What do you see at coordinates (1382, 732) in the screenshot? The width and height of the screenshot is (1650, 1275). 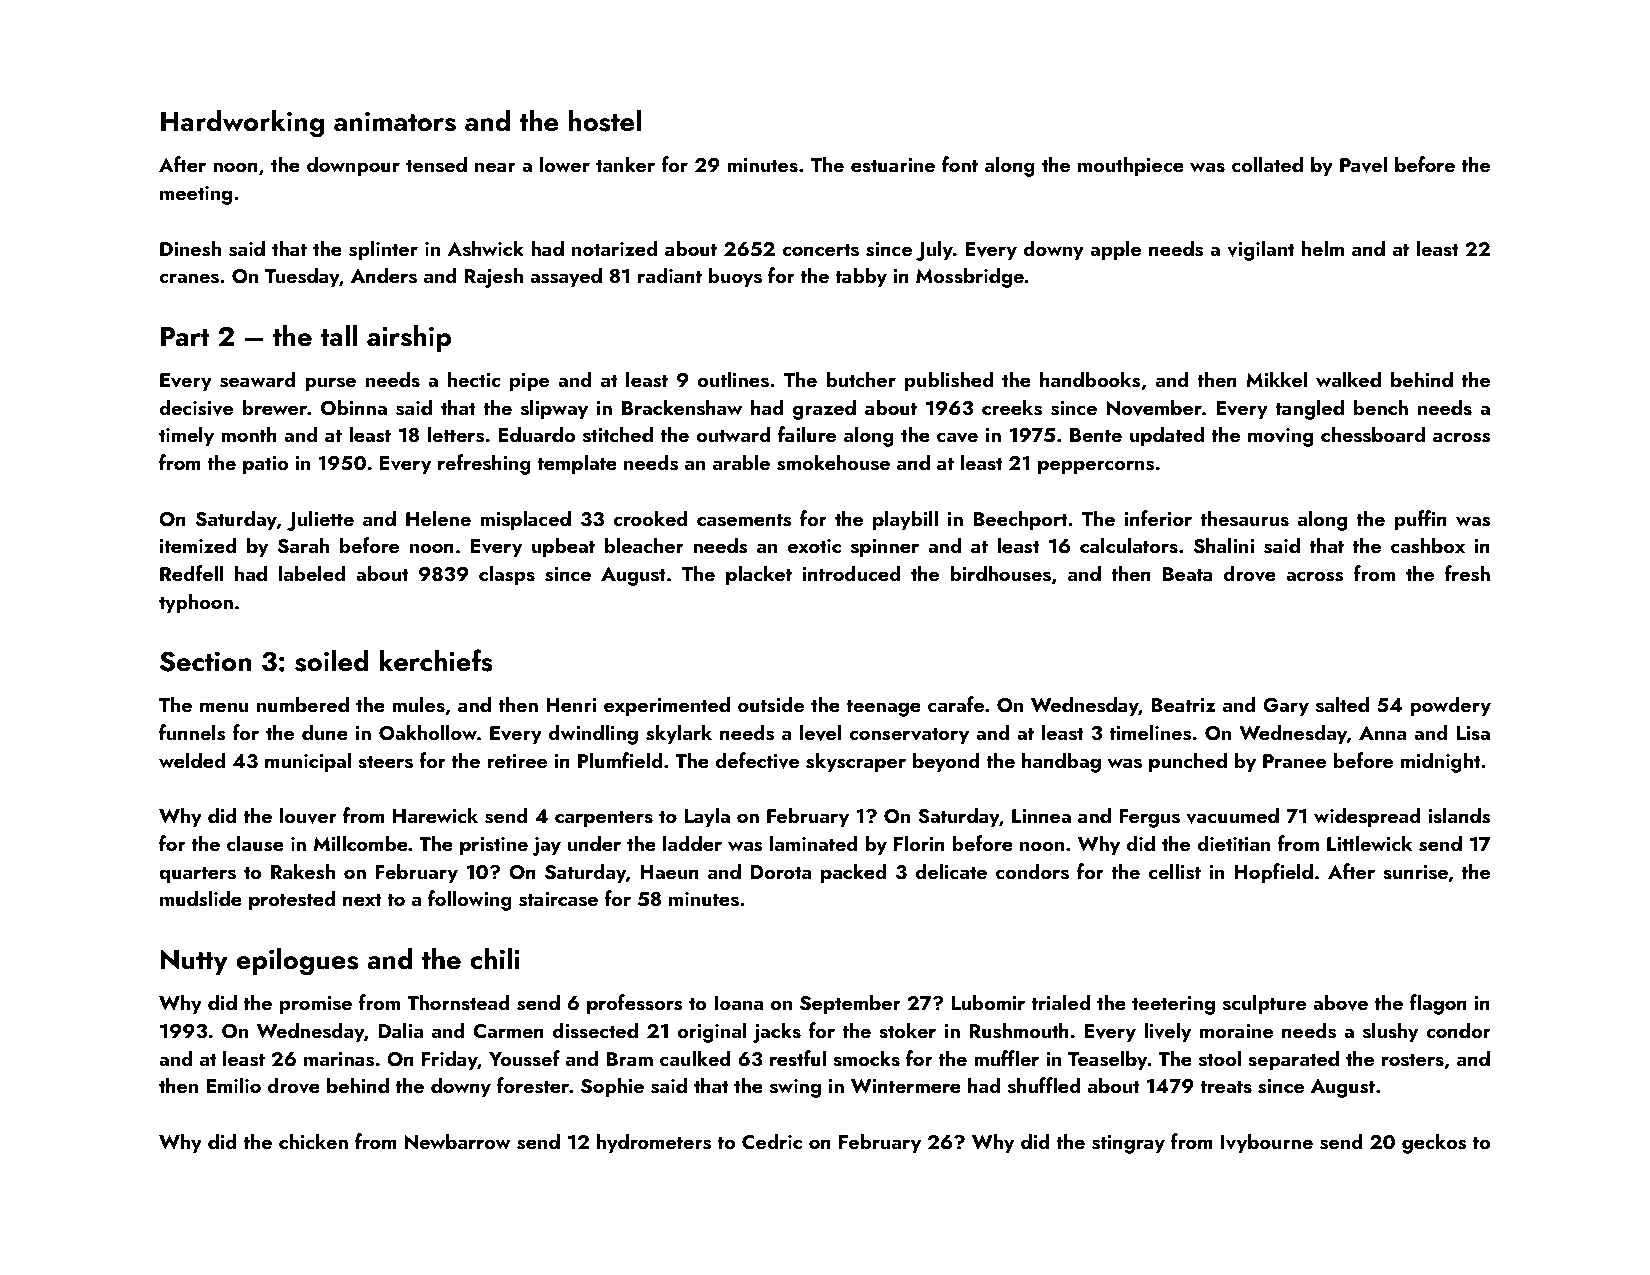 I see `Anna` at bounding box center [1382, 732].
